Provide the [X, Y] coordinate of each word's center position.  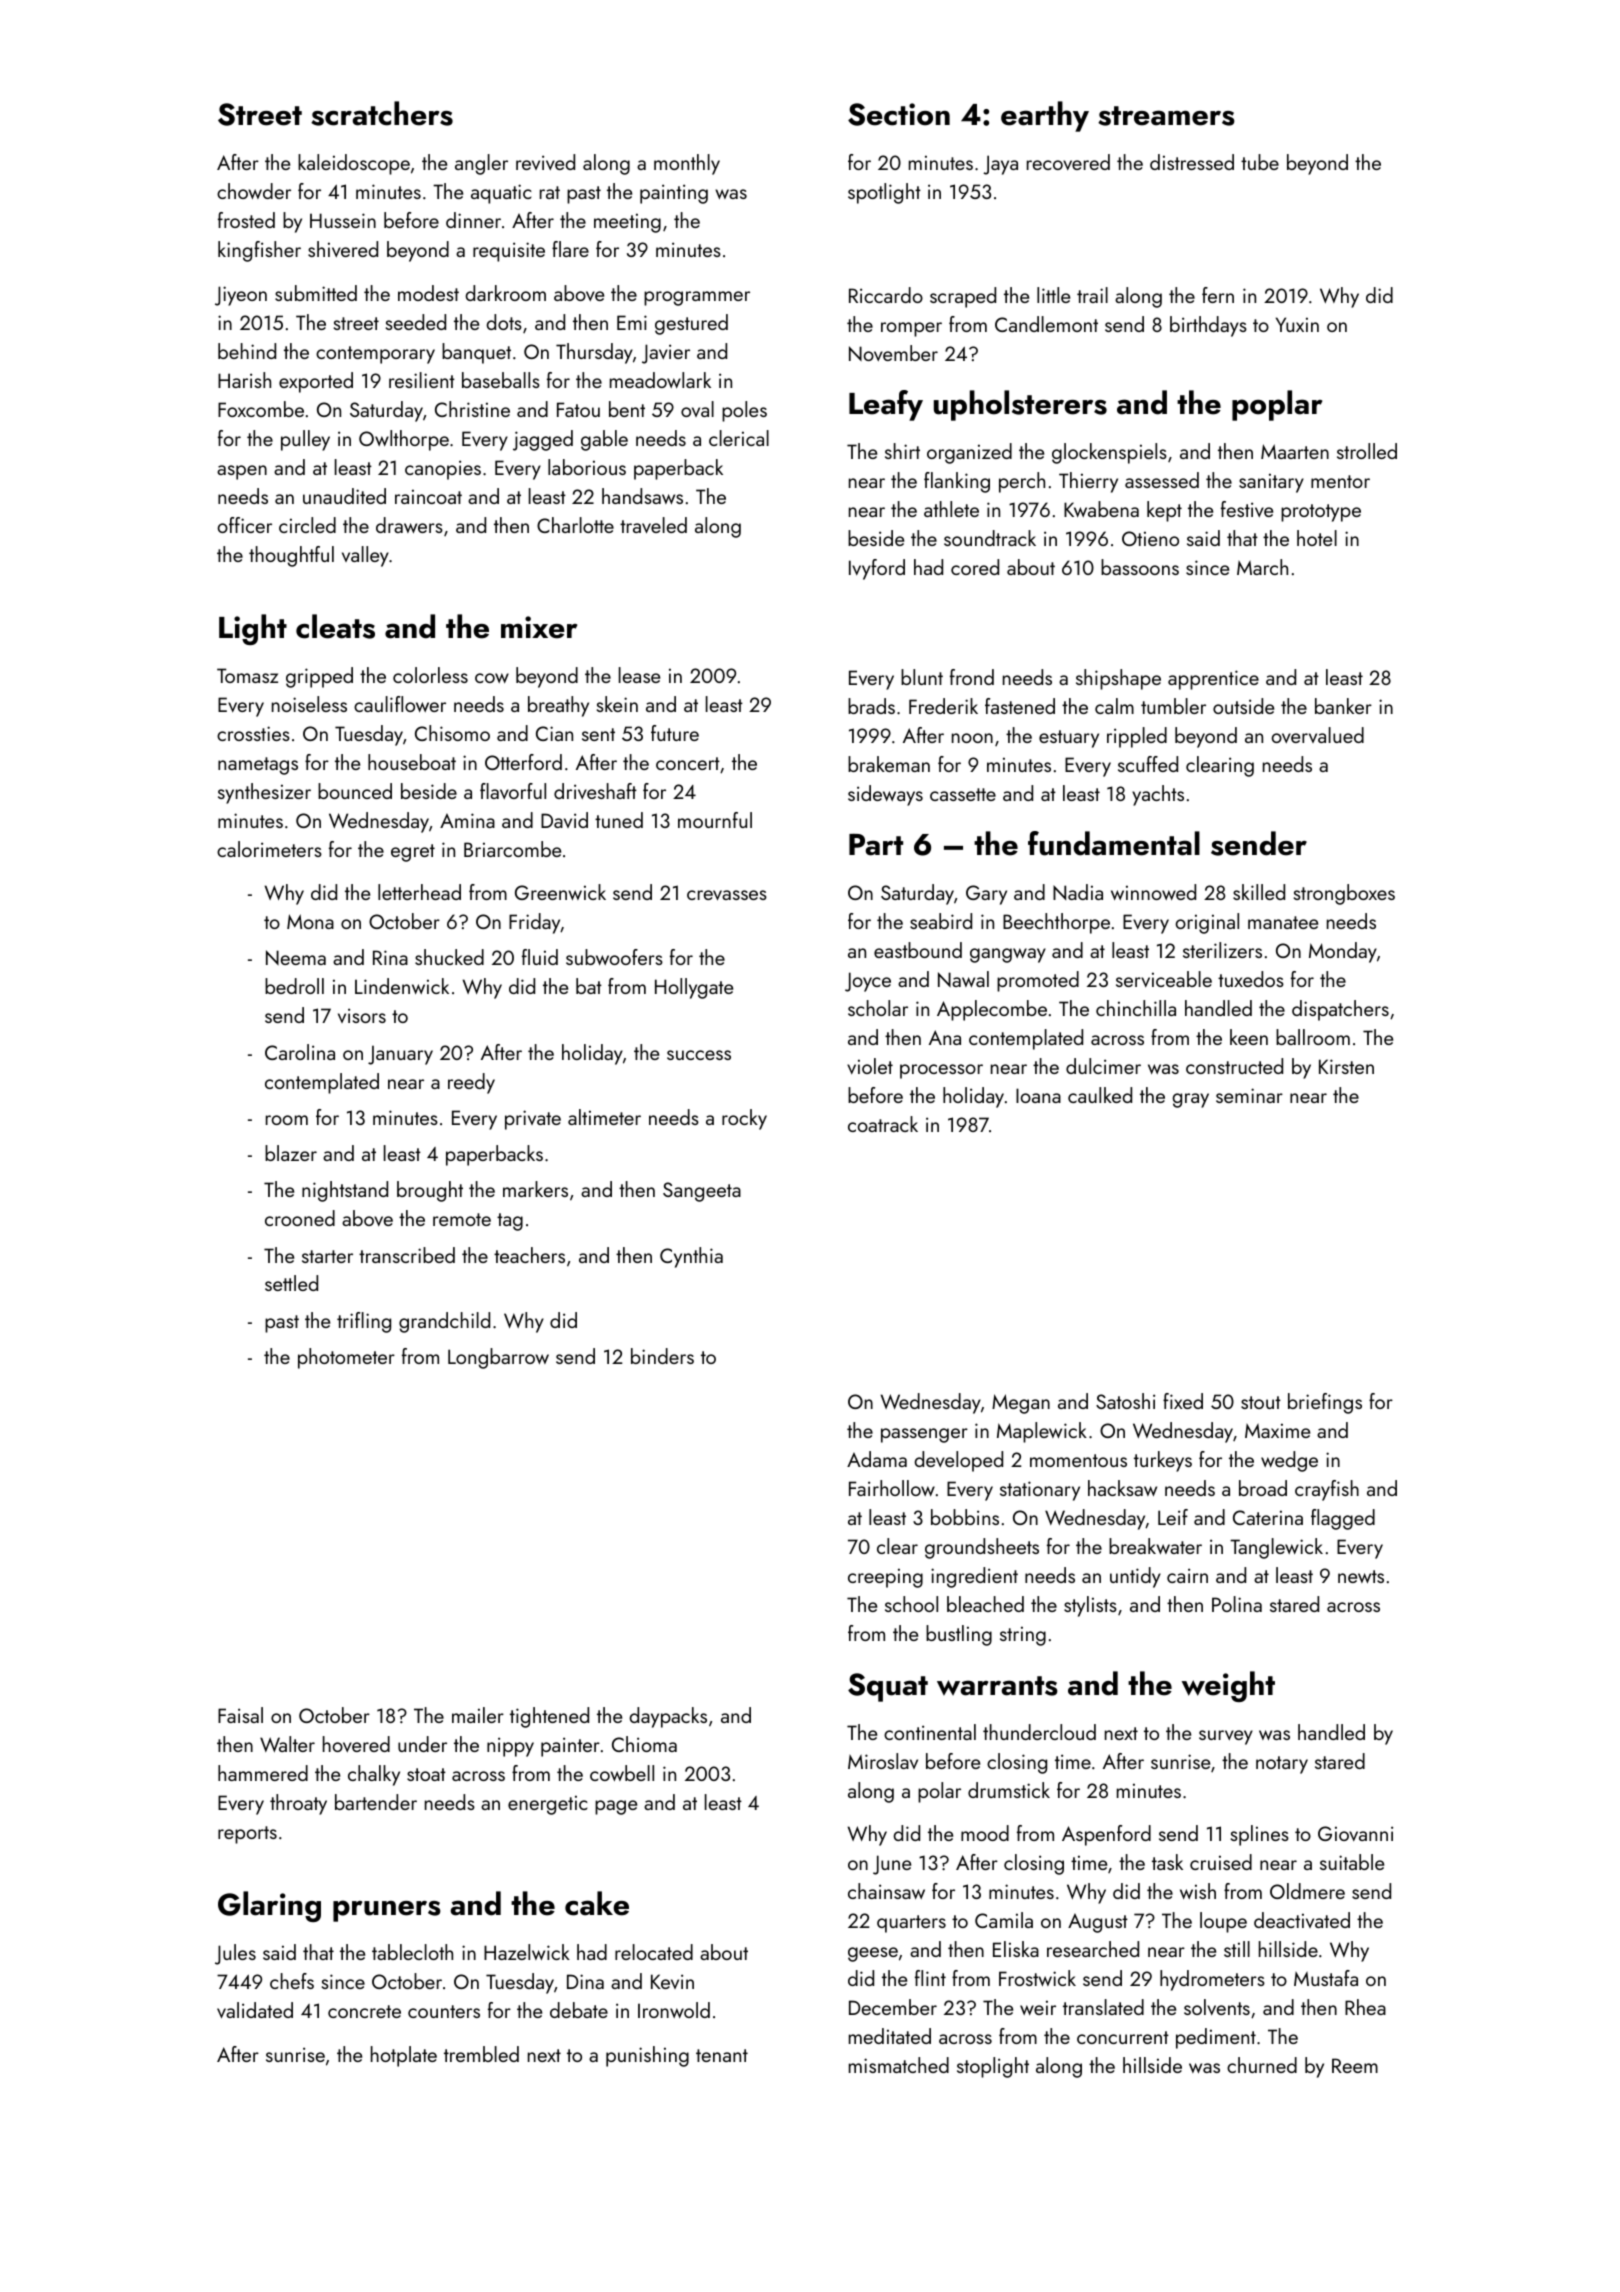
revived [545, 162]
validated [255, 2010]
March [1262, 567]
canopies [443, 470]
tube [1260, 162]
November [893, 353]
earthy [1045, 116]
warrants [997, 1686]
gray [1190, 1100]
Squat [888, 1687]
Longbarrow [498, 1358]
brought [430, 1191]
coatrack [883, 1124]
